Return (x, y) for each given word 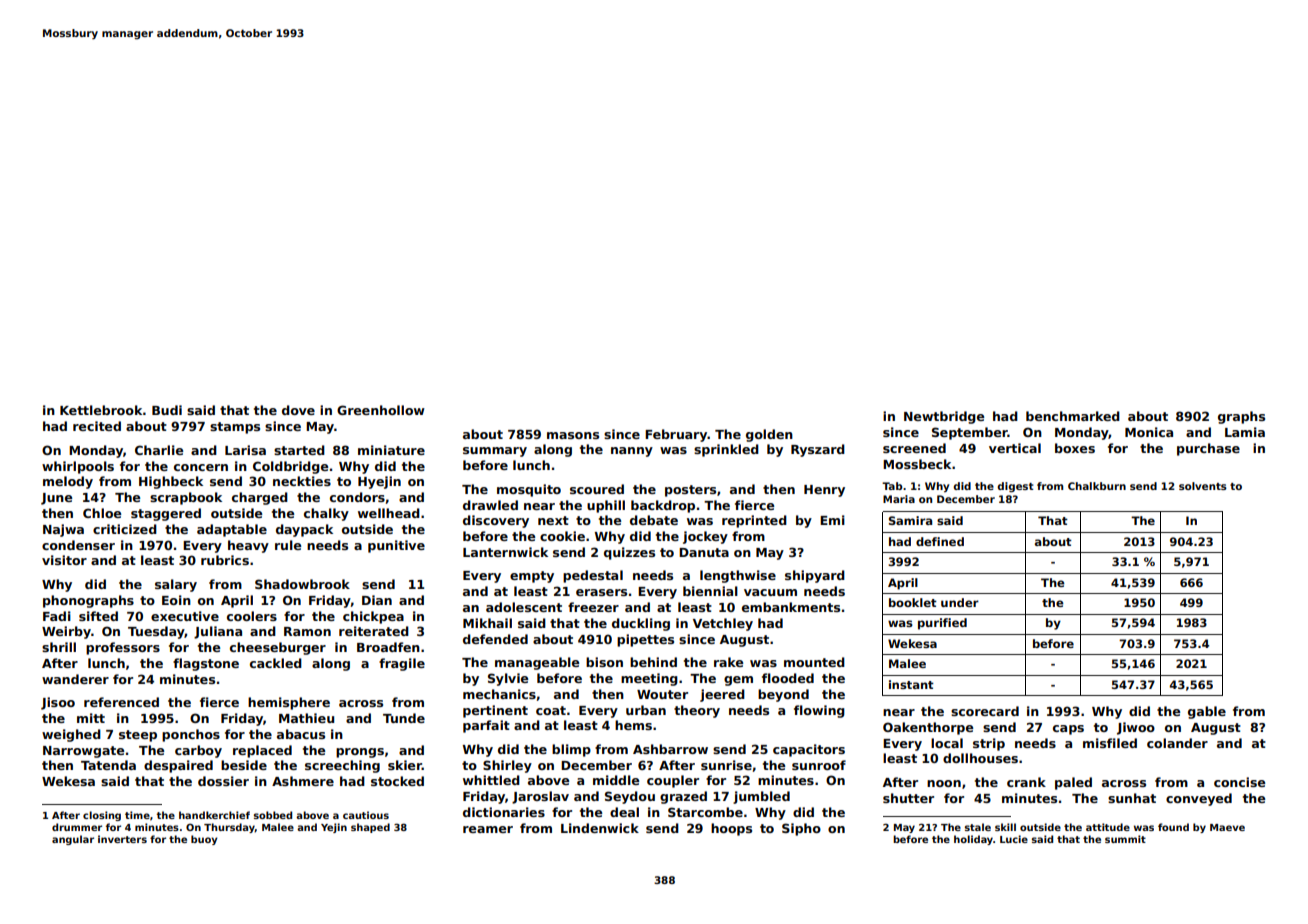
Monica (1149, 432)
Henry (824, 491)
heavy (248, 546)
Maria (899, 499)
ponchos (191, 735)
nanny (632, 452)
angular (73, 840)
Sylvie (508, 679)
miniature (391, 450)
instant (911, 684)
